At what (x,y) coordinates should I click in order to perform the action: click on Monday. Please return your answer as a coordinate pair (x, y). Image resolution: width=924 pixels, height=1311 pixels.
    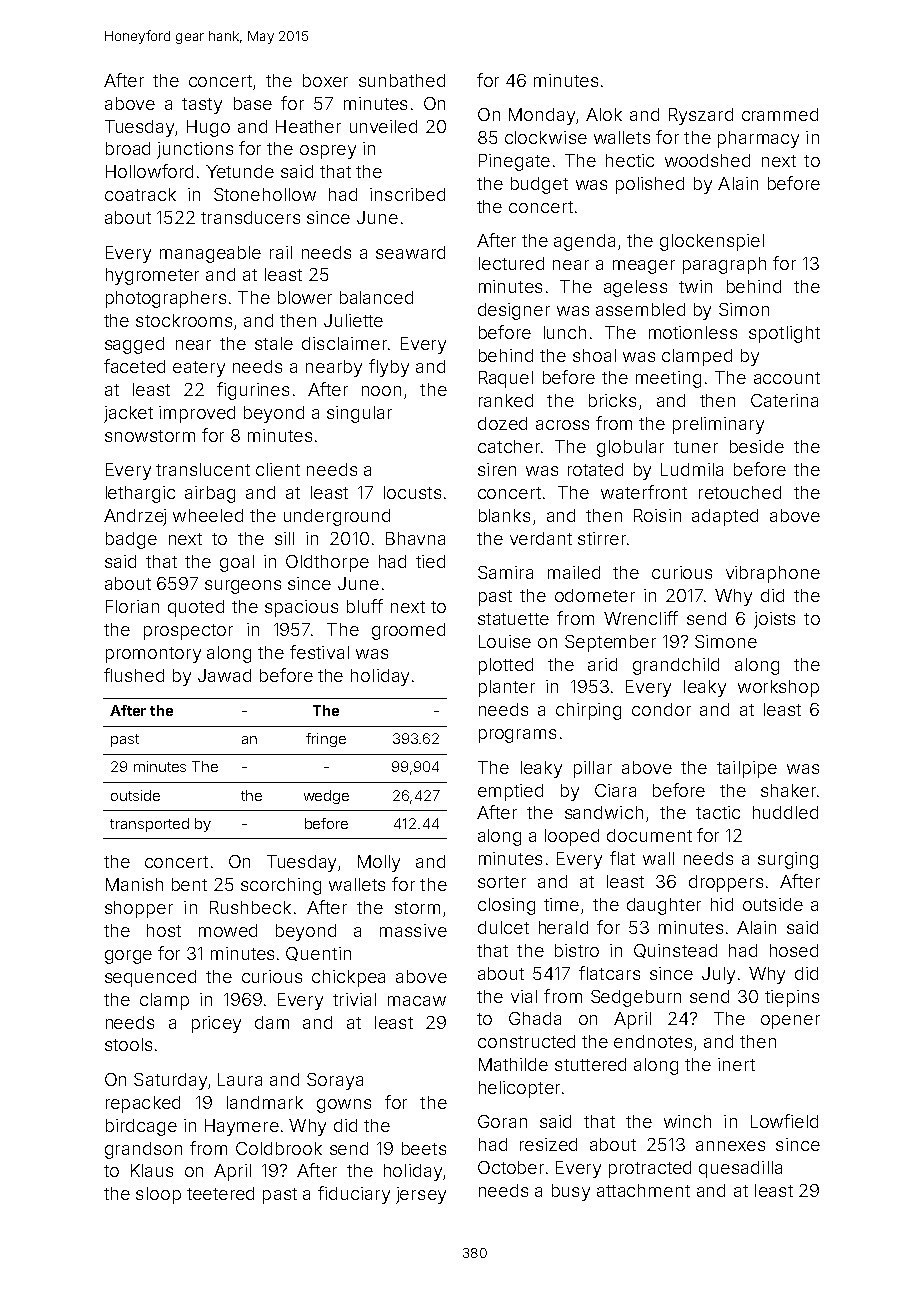
    Looking at the image, I should click on (542, 116).
